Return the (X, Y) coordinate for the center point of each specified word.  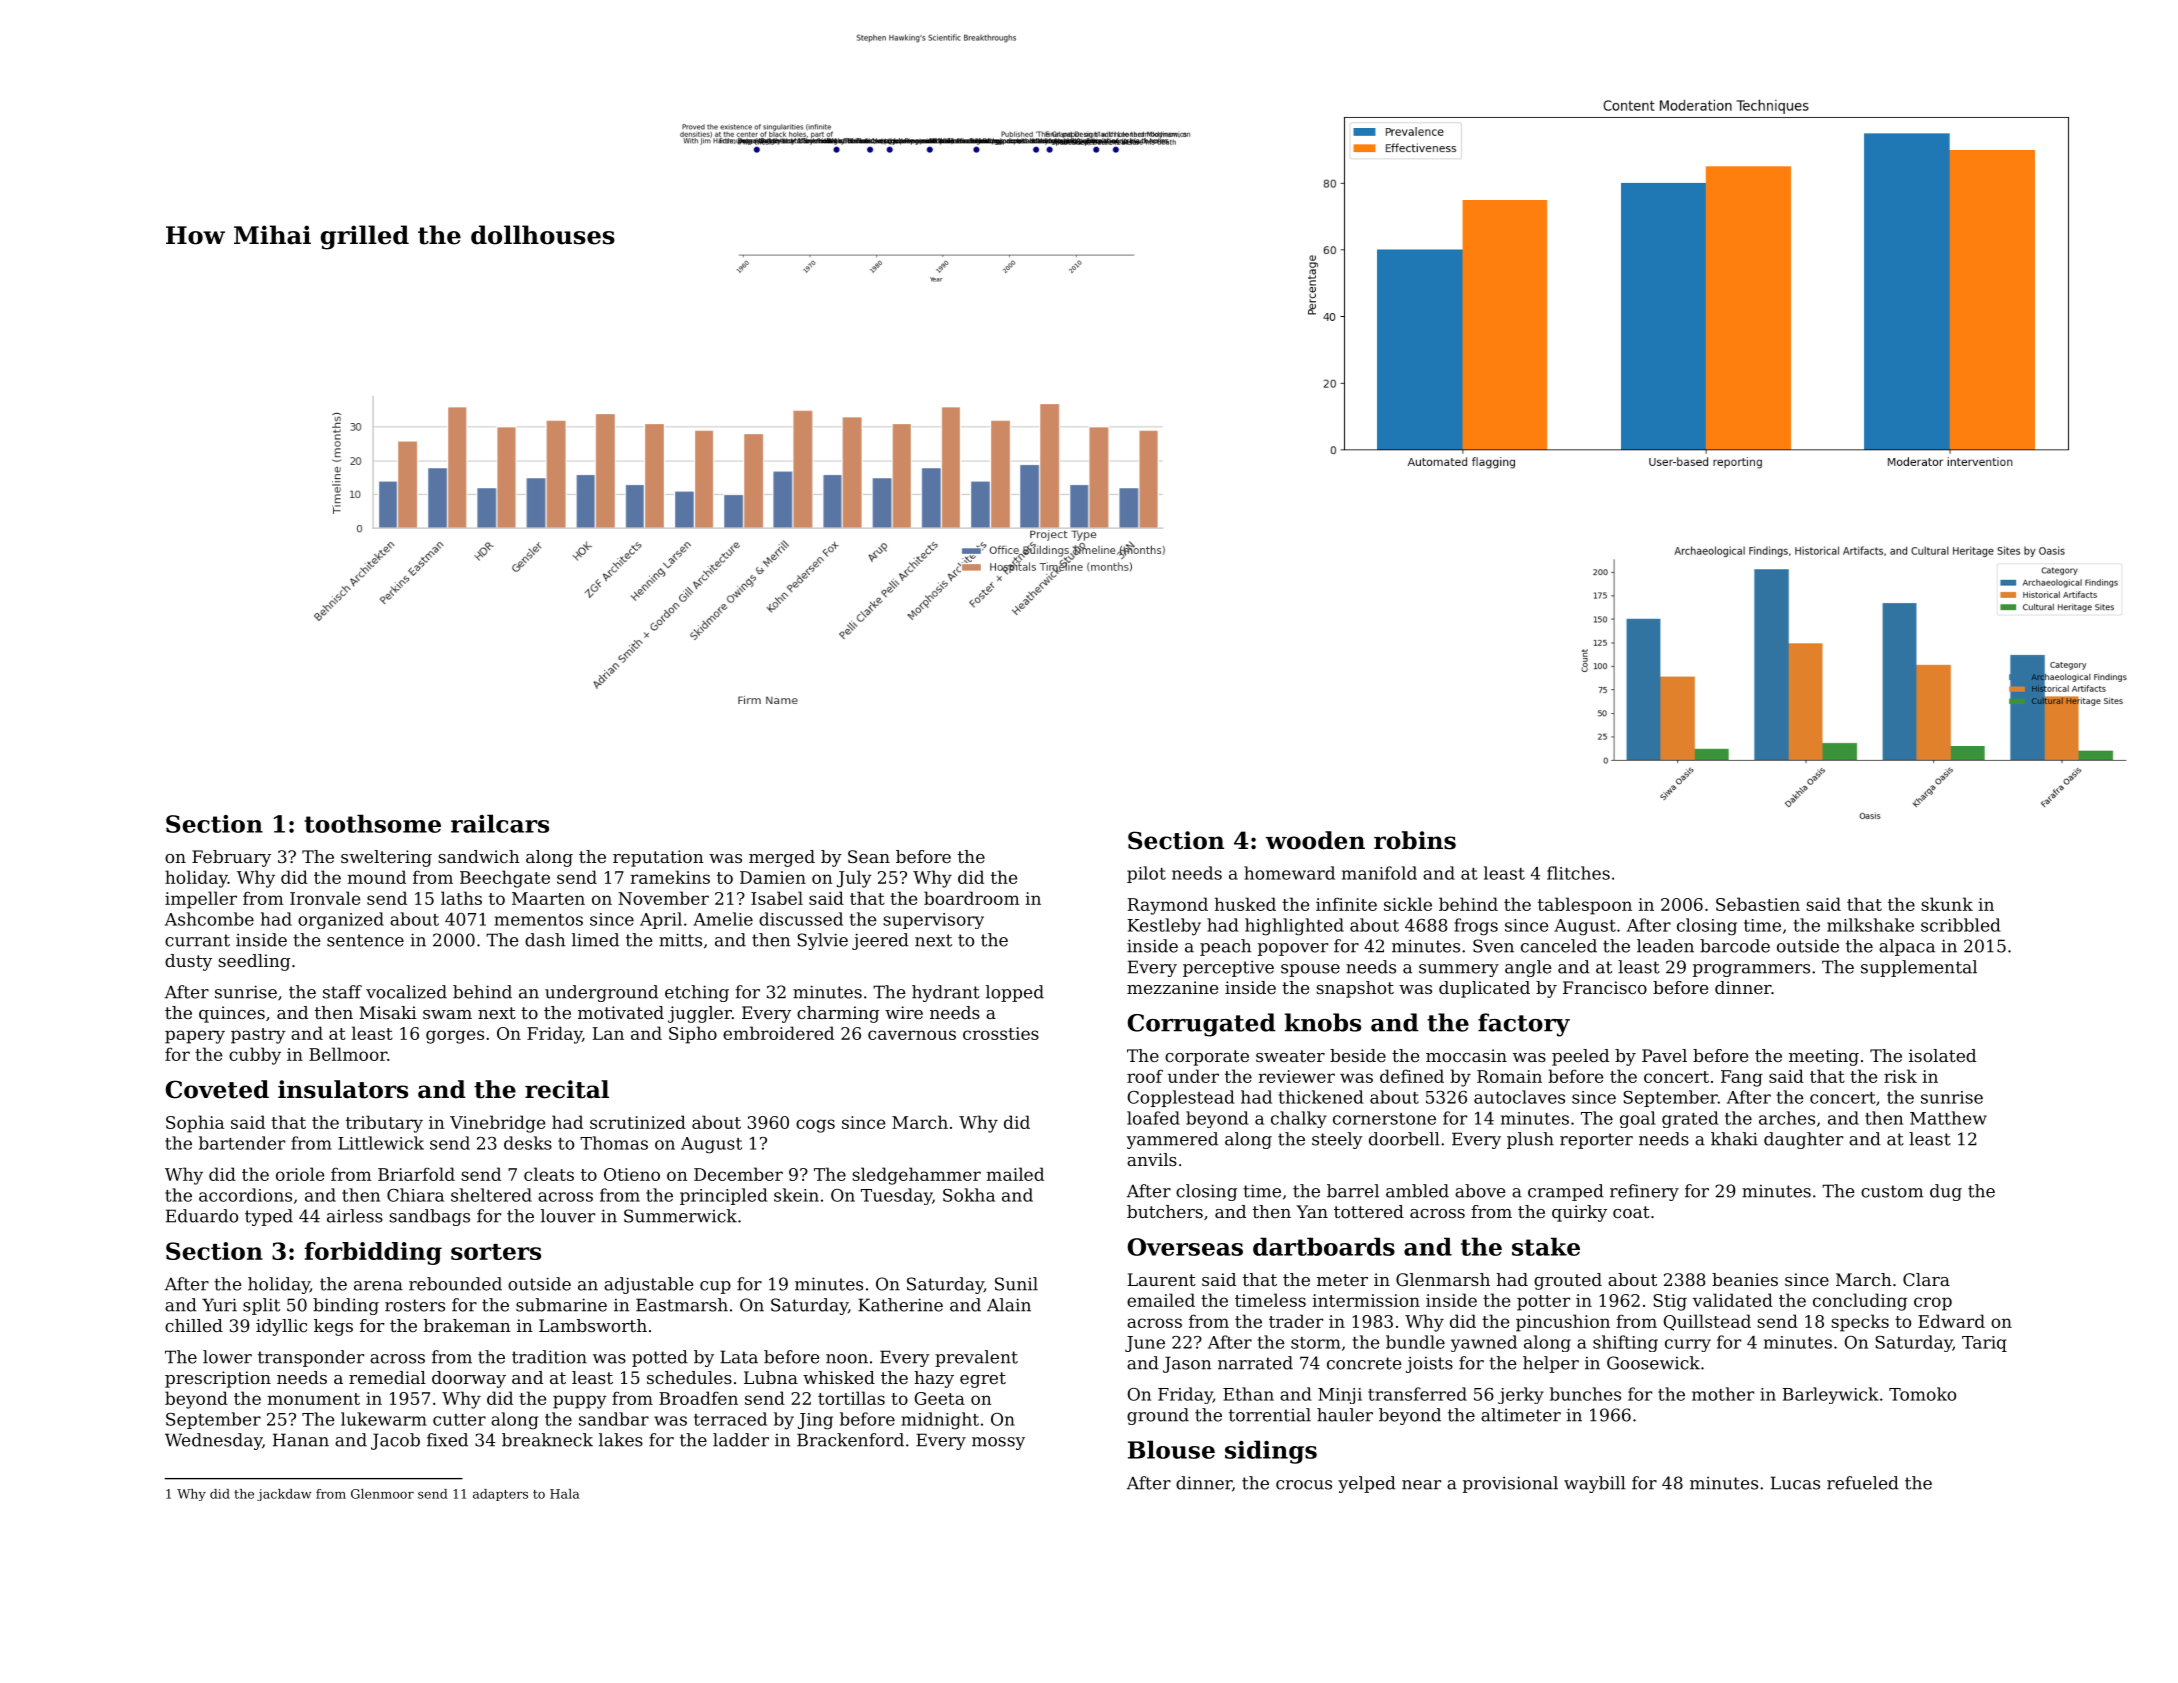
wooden (1315, 840)
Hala (564, 1494)
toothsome (372, 823)
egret (983, 1380)
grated (1690, 1119)
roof (1145, 1076)
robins (1415, 840)
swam (447, 1014)
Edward (1951, 1321)
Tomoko (1922, 1394)
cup (715, 1287)
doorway (469, 1379)
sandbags (429, 1217)
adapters (500, 1495)
